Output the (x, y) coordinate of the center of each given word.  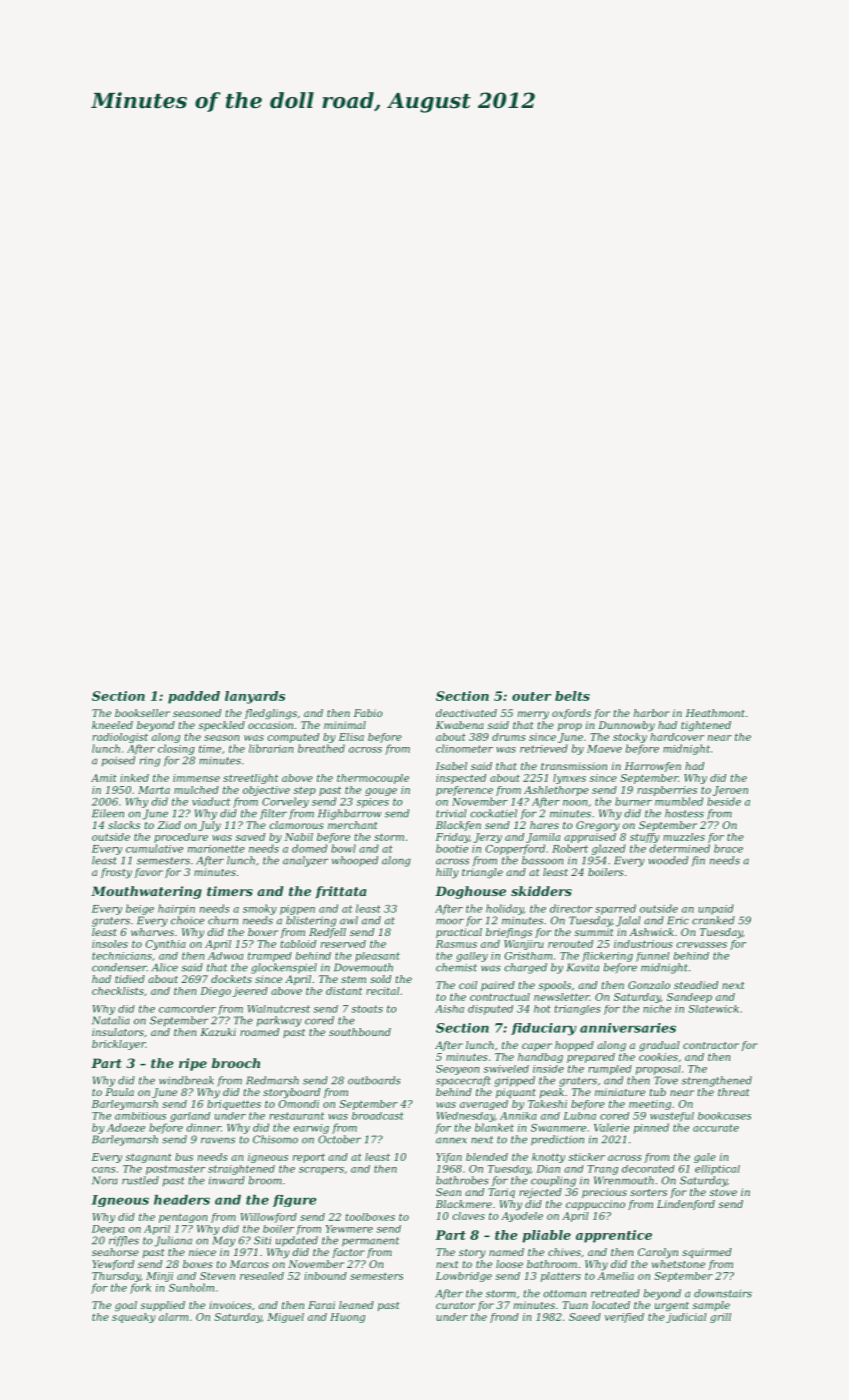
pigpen (297, 910)
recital (383, 991)
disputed (490, 1010)
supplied (162, 1306)
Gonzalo (649, 985)
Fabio (368, 713)
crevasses (701, 945)
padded (194, 697)
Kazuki (218, 1032)
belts (572, 696)
